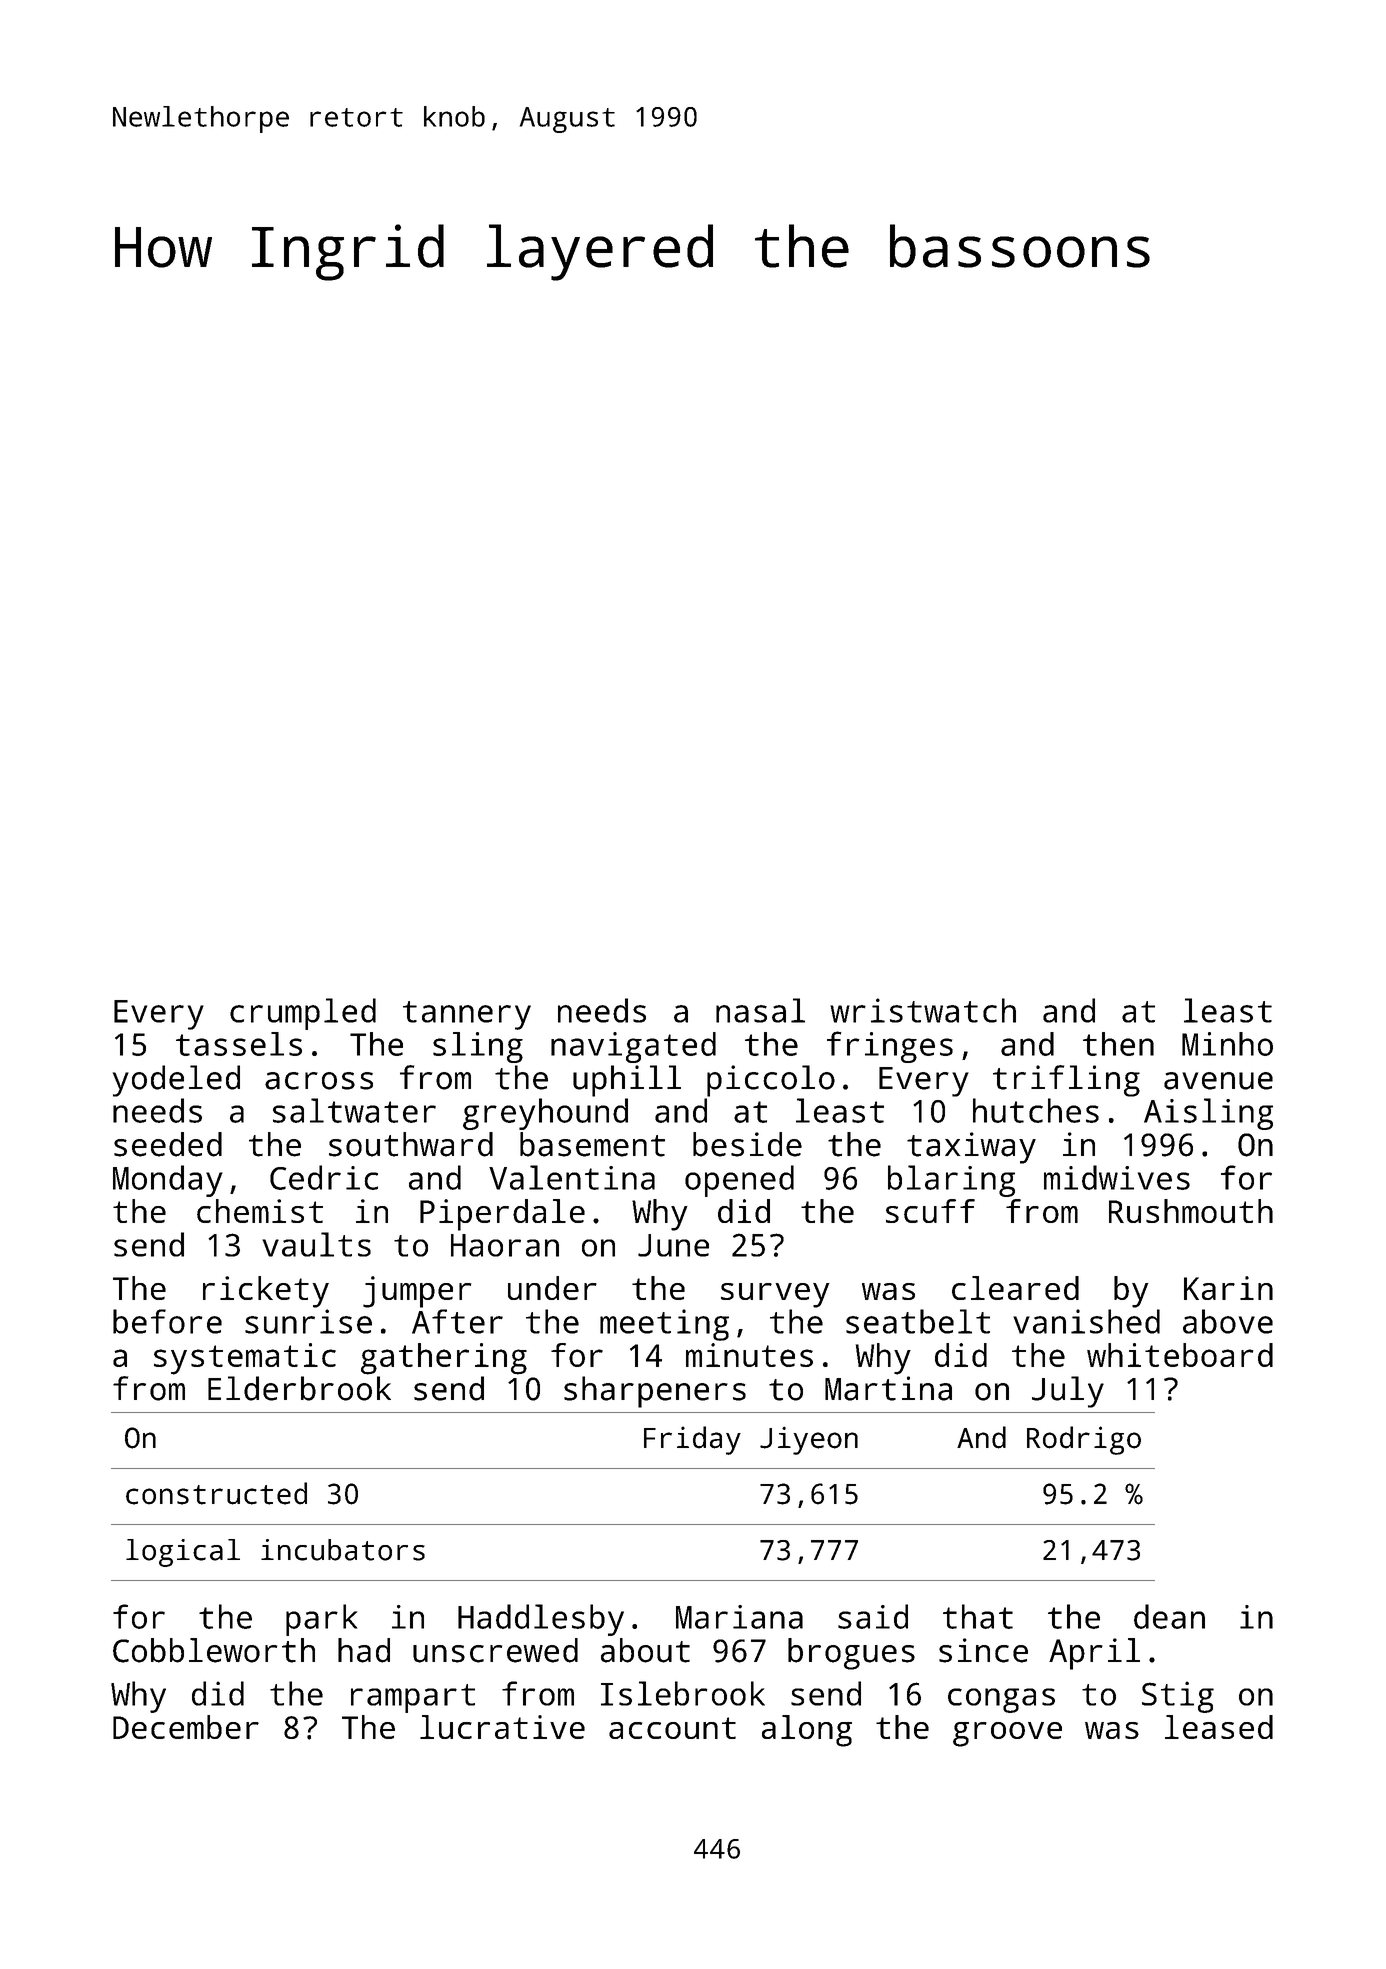 The width and height of the screenshot is (1386, 1969). I want to click on scuff, so click(930, 1211).
